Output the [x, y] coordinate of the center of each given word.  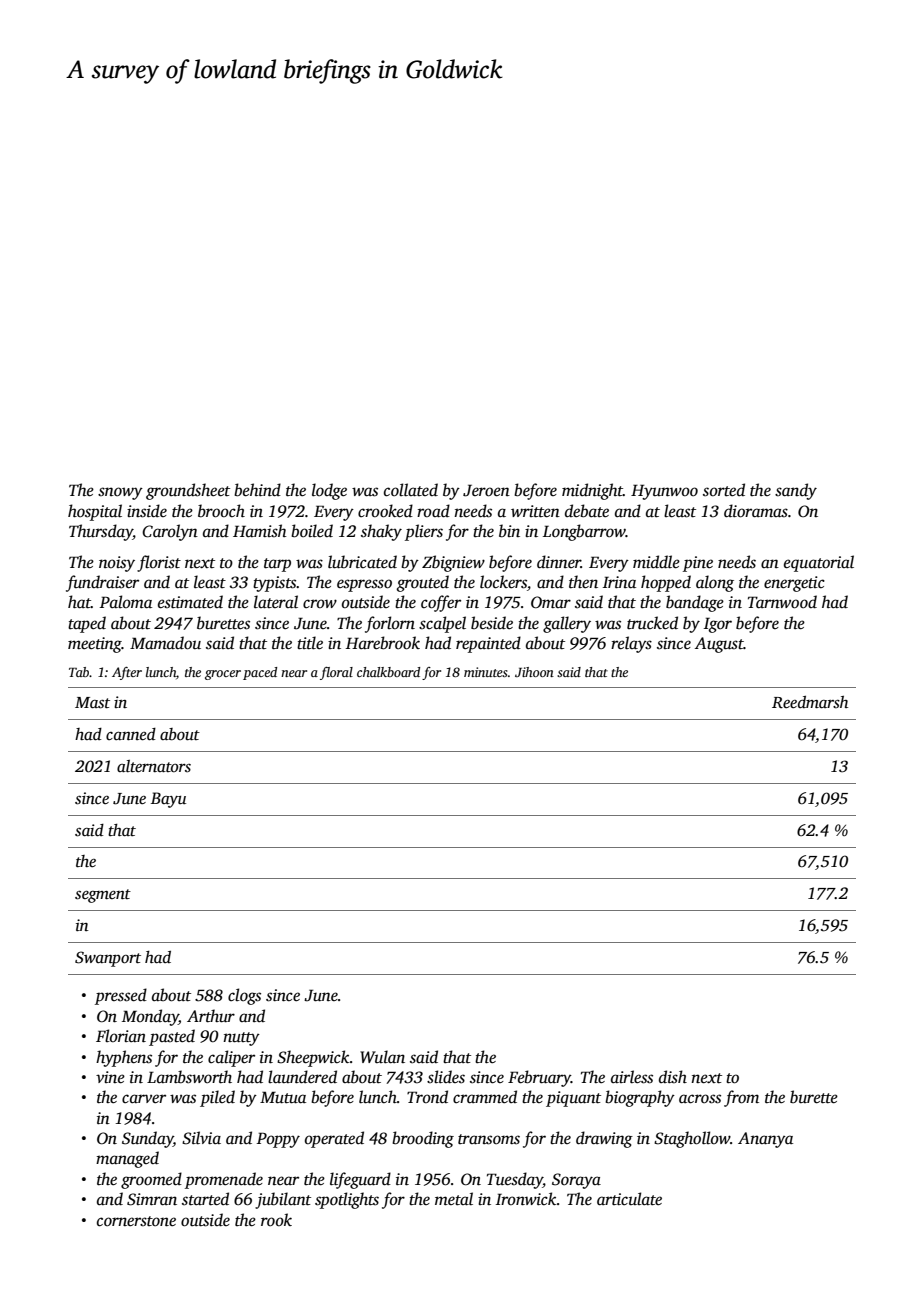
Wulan [382, 1057]
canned [131, 734]
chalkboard [388, 672]
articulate [629, 1199]
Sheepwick [313, 1058]
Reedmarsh [810, 702]
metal [454, 1199]
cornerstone [136, 1221]
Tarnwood [782, 602]
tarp [277, 565]
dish [673, 1077]
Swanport [108, 959]
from [741, 1098]
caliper [231, 1058]
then [583, 582]
